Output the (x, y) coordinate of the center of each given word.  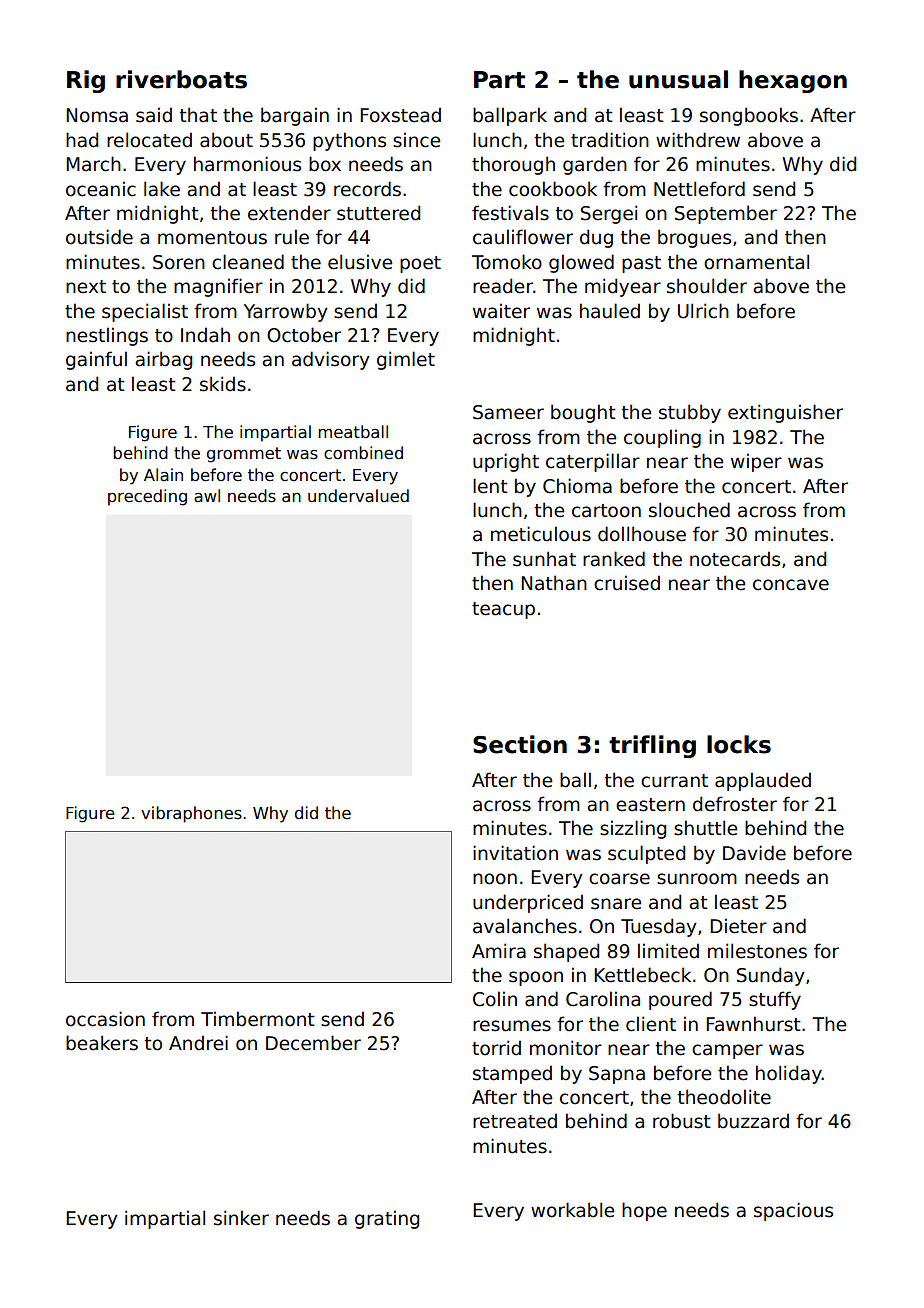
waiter (501, 311)
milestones (757, 951)
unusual (678, 79)
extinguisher (785, 413)
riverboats (181, 79)
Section (520, 744)
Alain (163, 475)
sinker (241, 1218)
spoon (536, 978)
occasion (105, 1019)
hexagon (793, 81)
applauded (763, 781)
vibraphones (191, 814)
